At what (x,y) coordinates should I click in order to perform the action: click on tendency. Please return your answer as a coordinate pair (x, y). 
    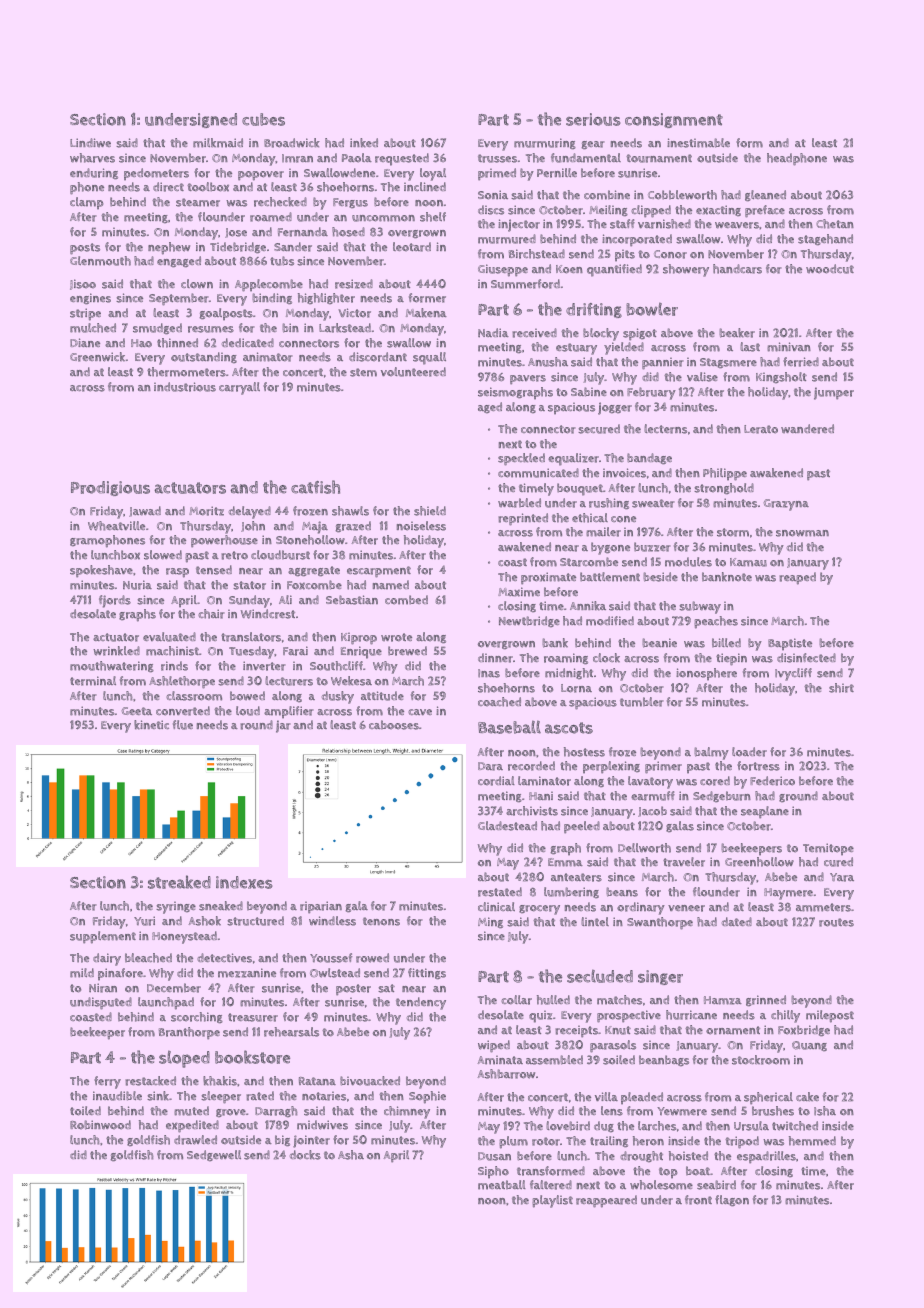
    Looking at the image, I should click on (421, 1003).
